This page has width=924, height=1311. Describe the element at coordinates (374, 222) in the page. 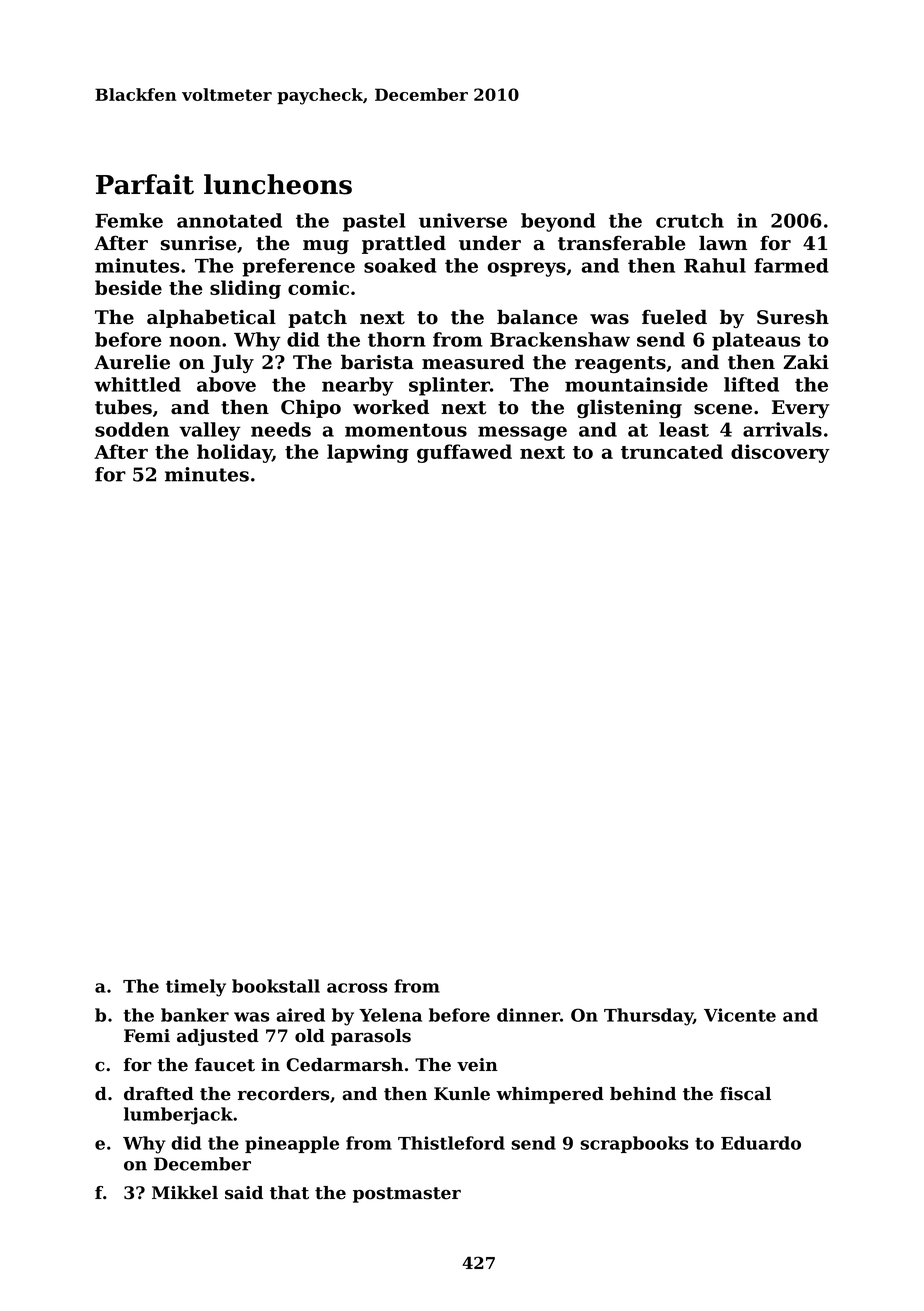

I see `pastel` at that location.
